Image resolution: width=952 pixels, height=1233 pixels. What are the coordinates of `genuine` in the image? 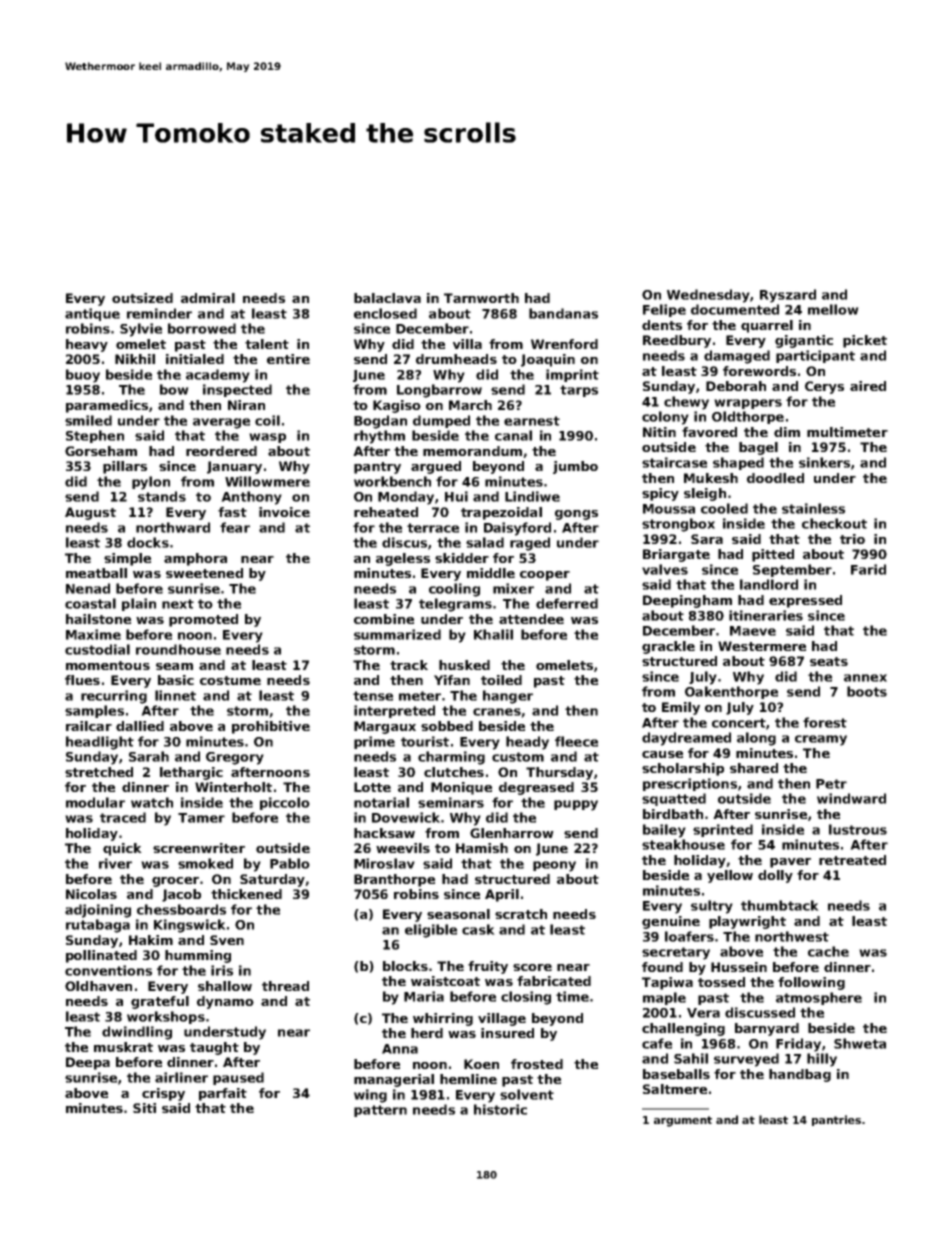 It's located at (671, 922).
